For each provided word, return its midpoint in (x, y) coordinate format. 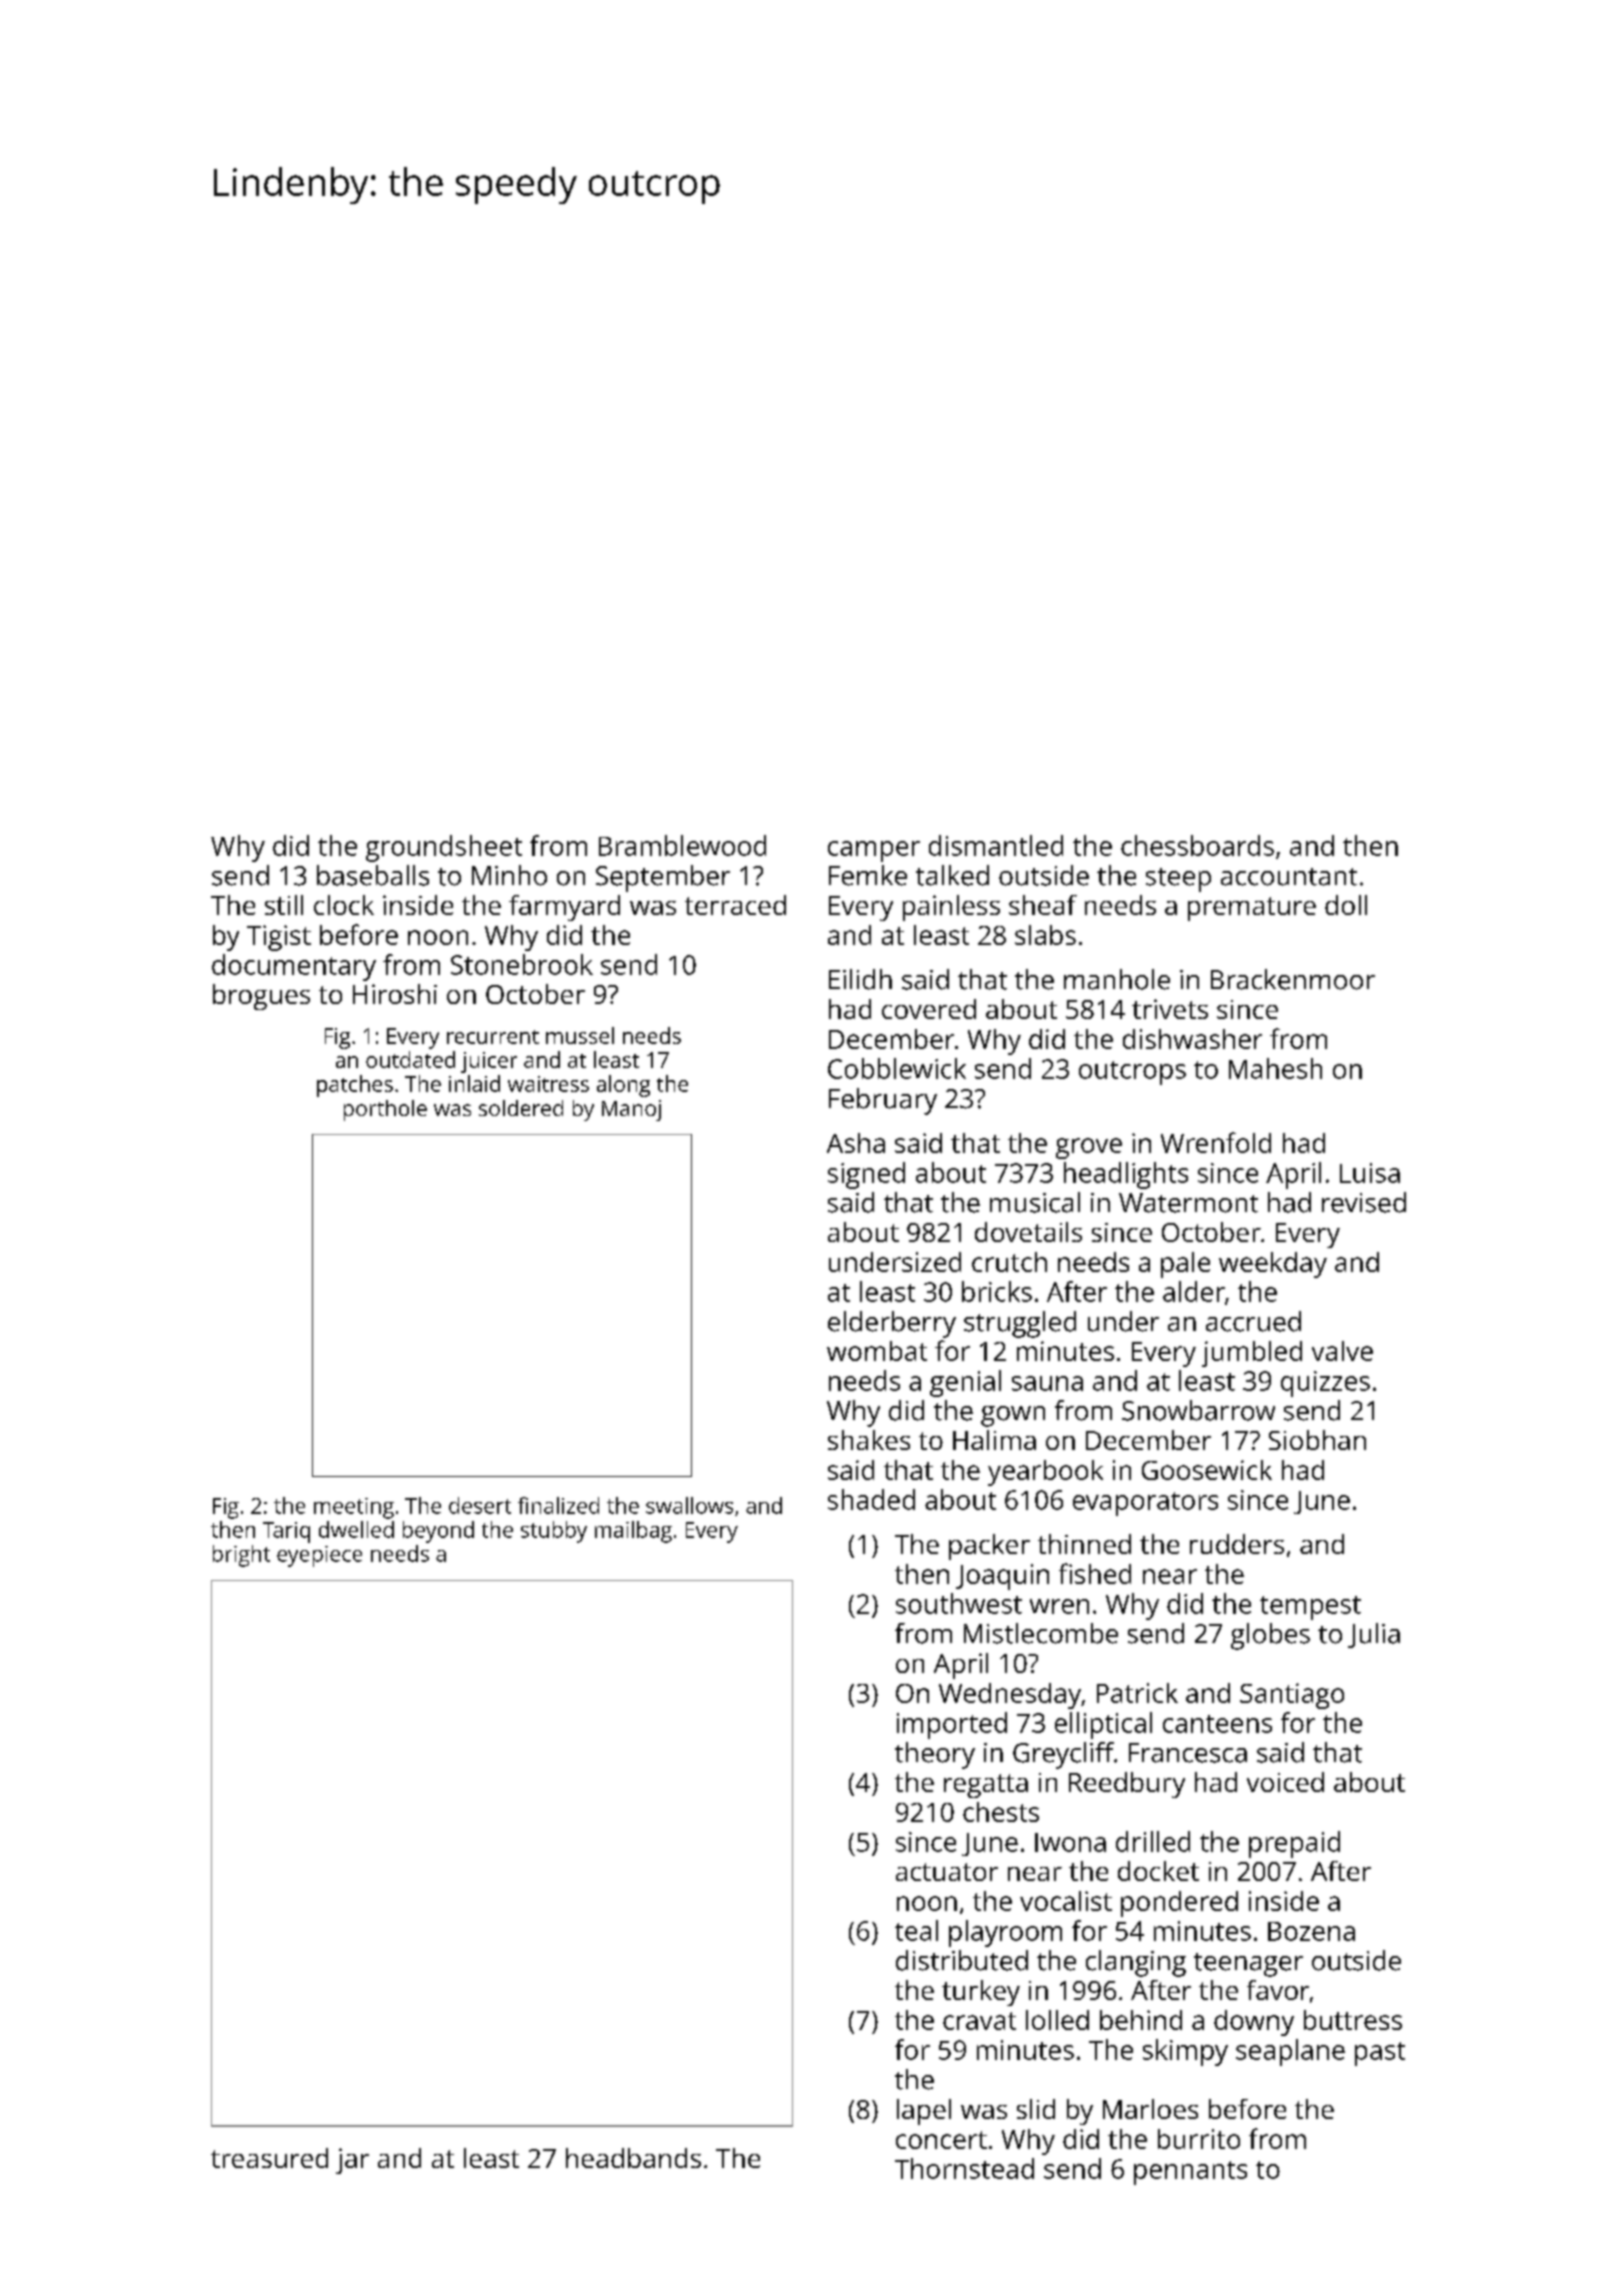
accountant (1289, 877)
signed (866, 1175)
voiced (1285, 1782)
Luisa (1370, 1173)
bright (241, 1556)
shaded (871, 1499)
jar (352, 2161)
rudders (1237, 1544)
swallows (689, 1505)
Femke (868, 875)
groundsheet (444, 848)
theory (935, 1755)
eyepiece (319, 1556)
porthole (385, 1110)
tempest (1310, 1608)
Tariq (286, 1532)
